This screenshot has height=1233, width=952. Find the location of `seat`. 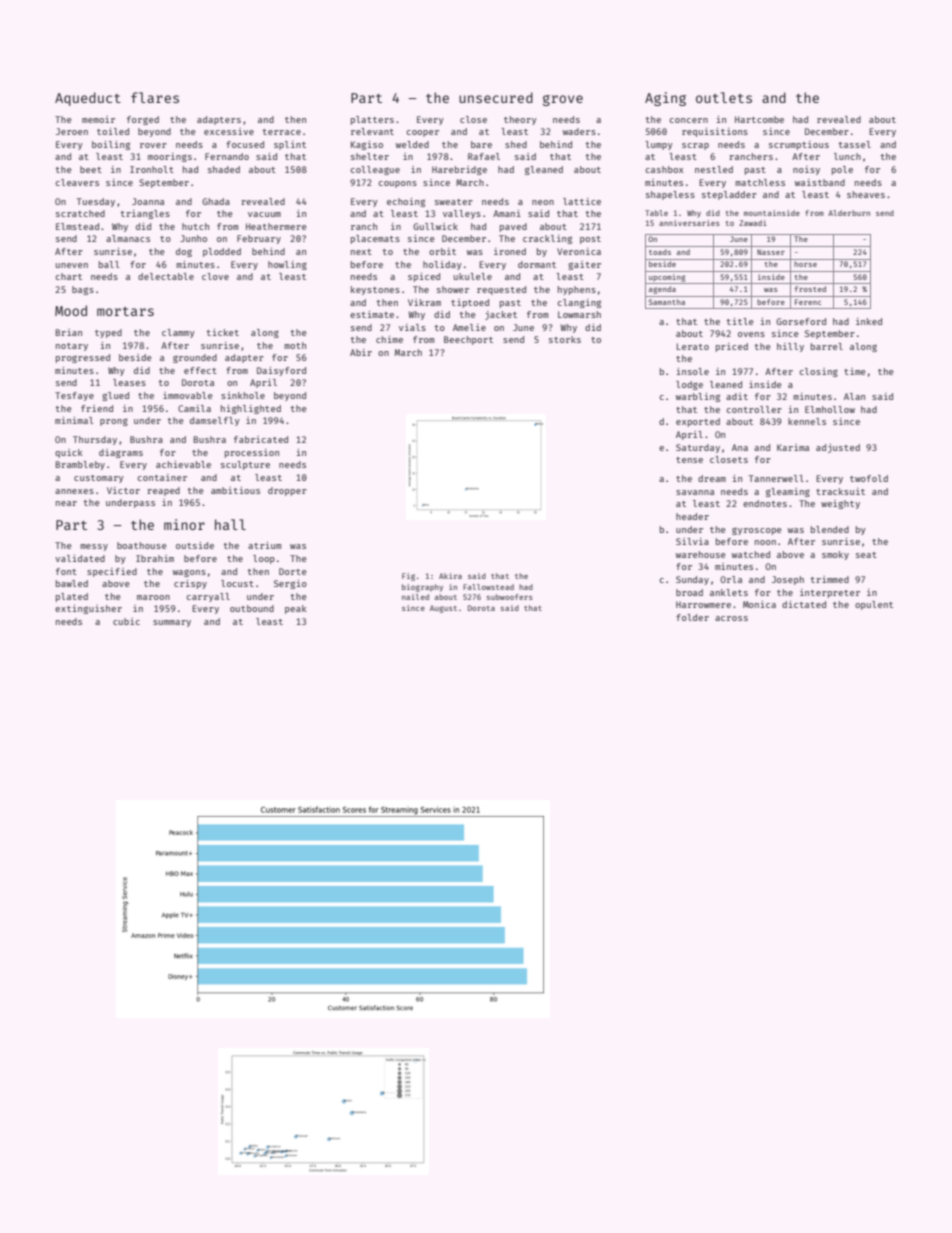

seat is located at coordinates (866, 555).
